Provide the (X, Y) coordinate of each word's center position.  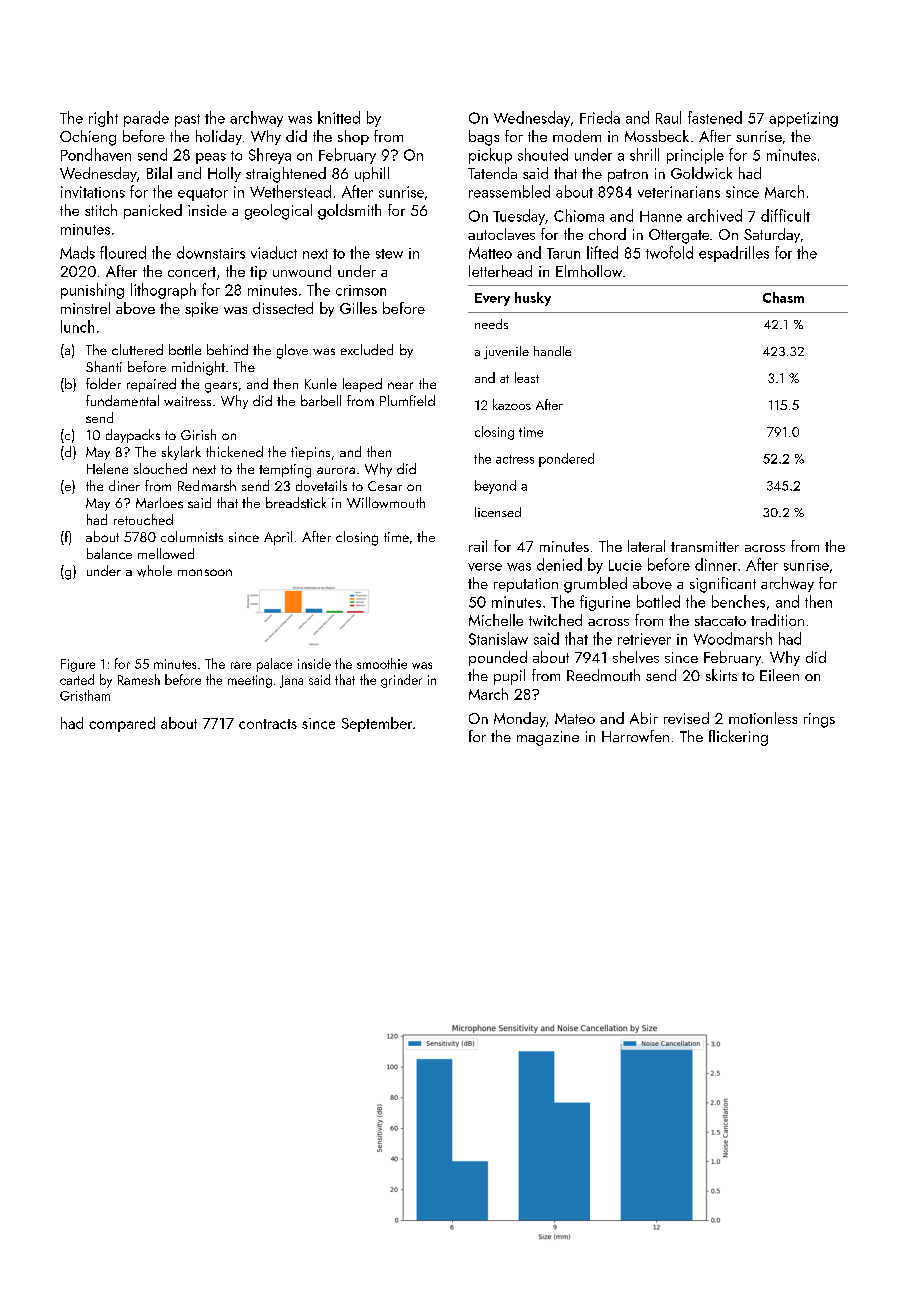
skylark (181, 453)
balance (109, 553)
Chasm (783, 297)
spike (201, 309)
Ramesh (139, 679)
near (400, 385)
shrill (644, 154)
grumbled (595, 585)
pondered (566, 460)
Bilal (159, 173)
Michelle (496, 620)
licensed (498, 512)
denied (559, 564)
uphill (372, 174)
